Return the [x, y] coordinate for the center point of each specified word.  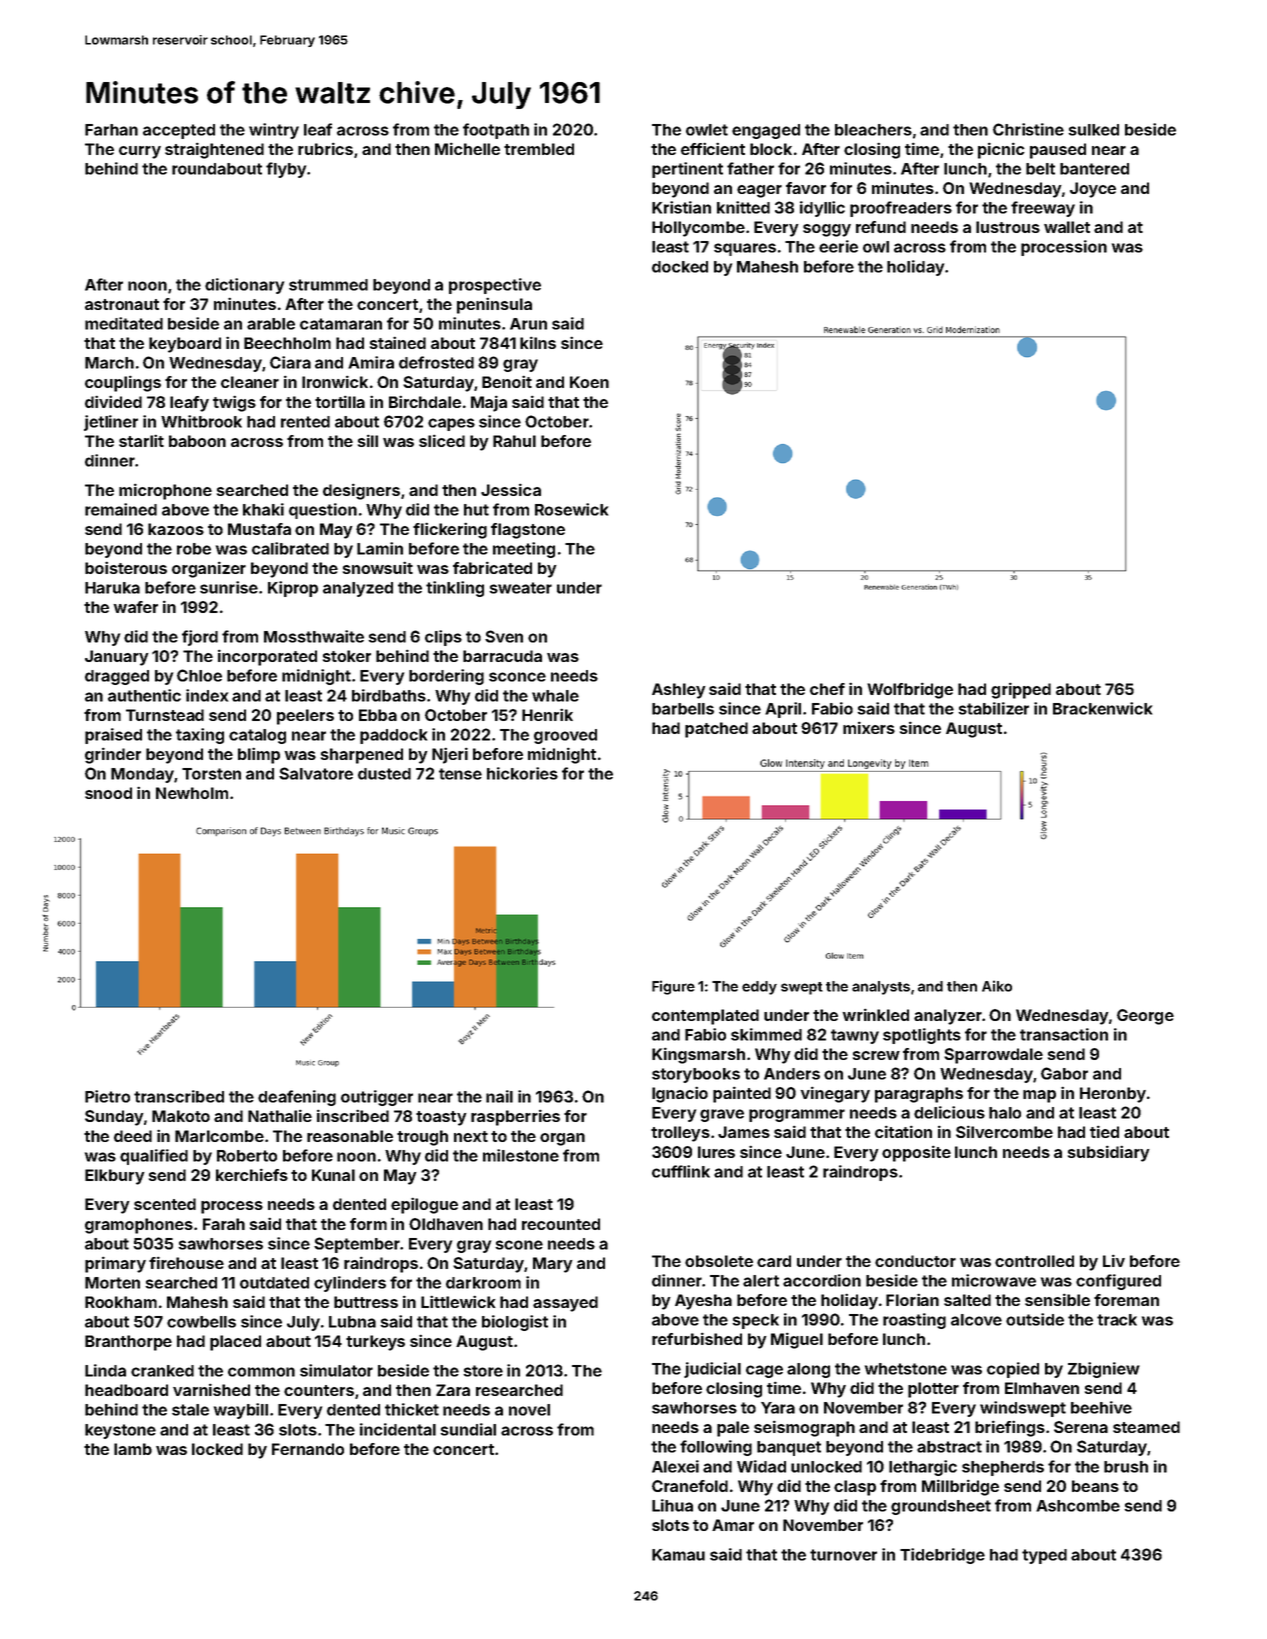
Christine [1028, 129]
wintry [274, 131]
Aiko [997, 986]
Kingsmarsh [698, 1055]
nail [499, 1096]
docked [680, 267]
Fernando [308, 1449]
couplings [123, 383]
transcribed [179, 1096]
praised [113, 736]
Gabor [1064, 1073]
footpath [496, 131]
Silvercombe [1004, 1131]
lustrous [1008, 227]
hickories [522, 773]
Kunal [333, 1175]
